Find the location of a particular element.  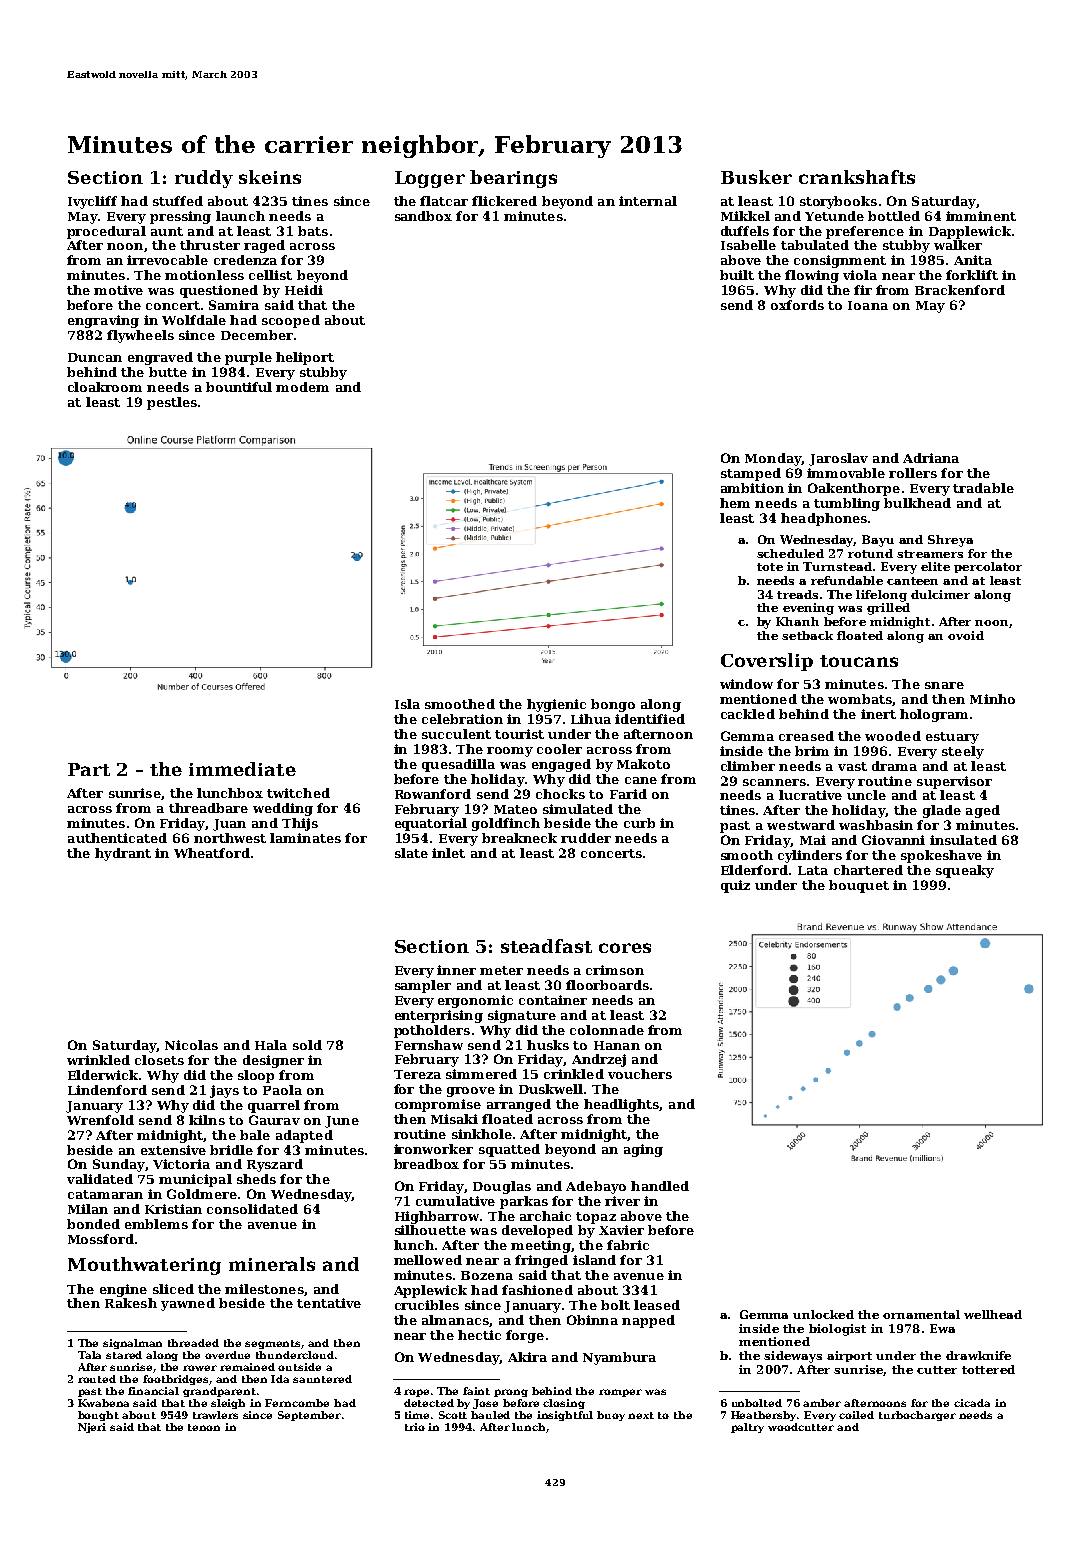

trio is located at coordinates (415, 1427).
